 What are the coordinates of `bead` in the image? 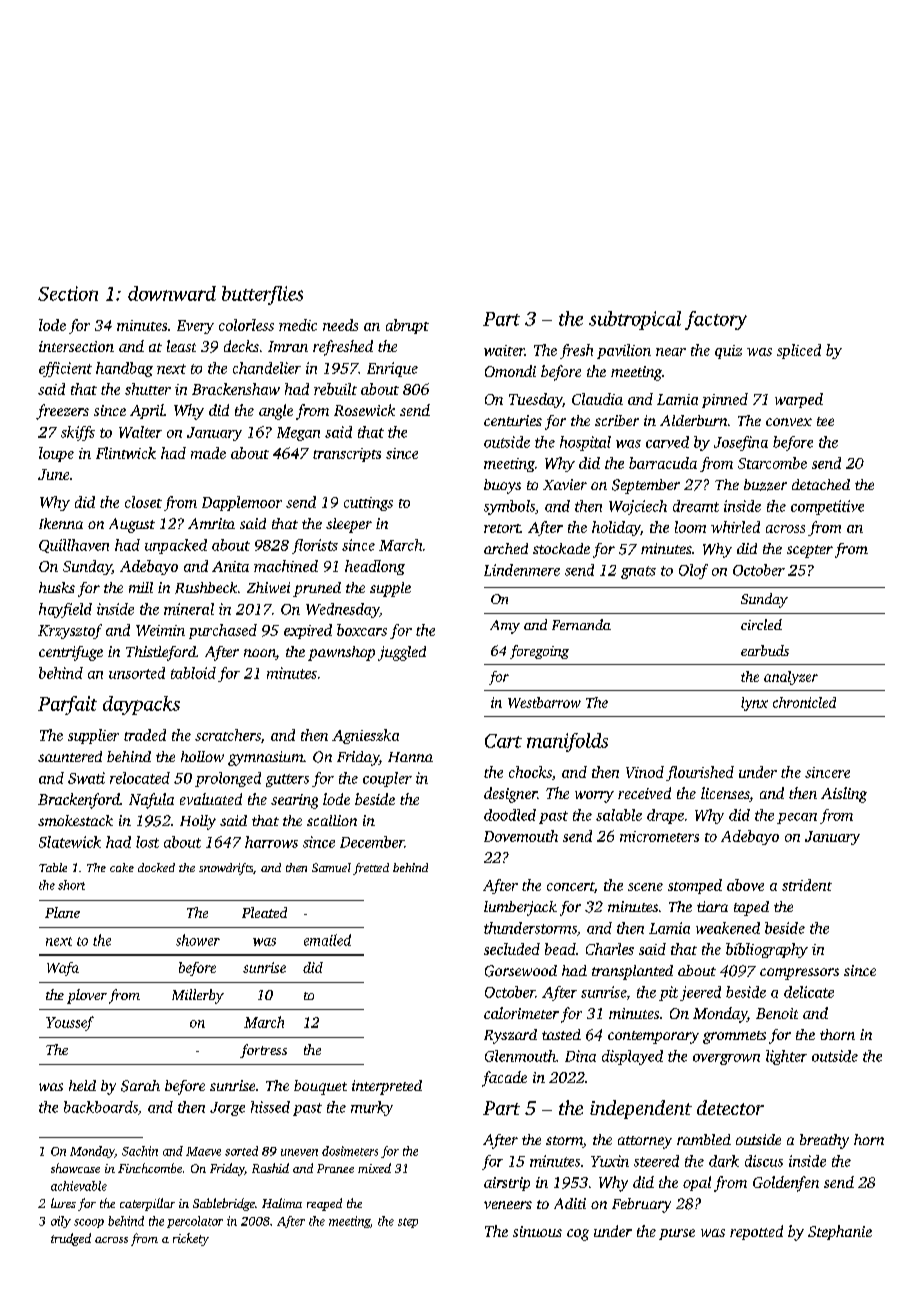 It's located at (560, 949).
